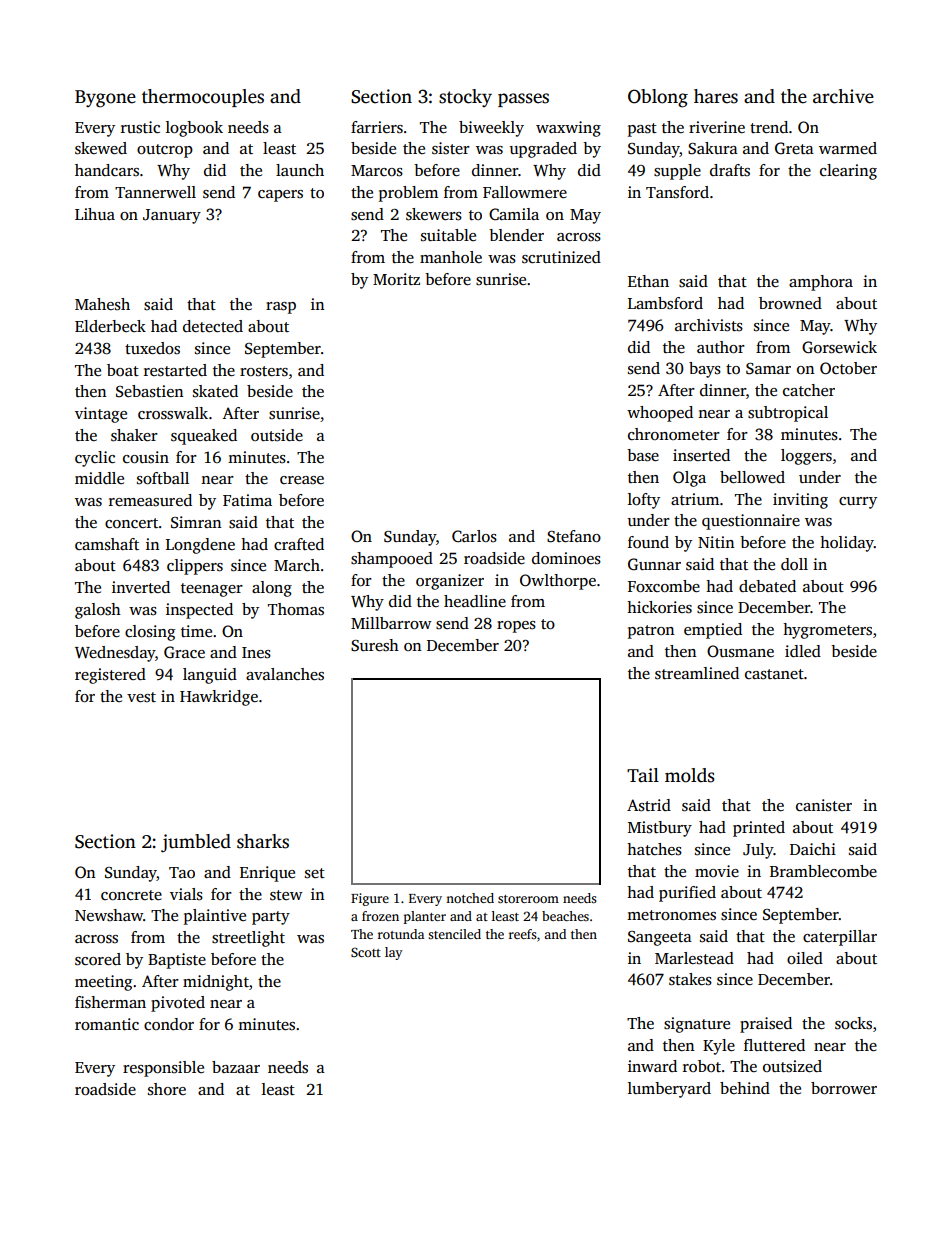 The height and width of the page is (1233, 952). Describe the element at coordinates (102, 304) in the page. I see `Mahesh` at that location.
